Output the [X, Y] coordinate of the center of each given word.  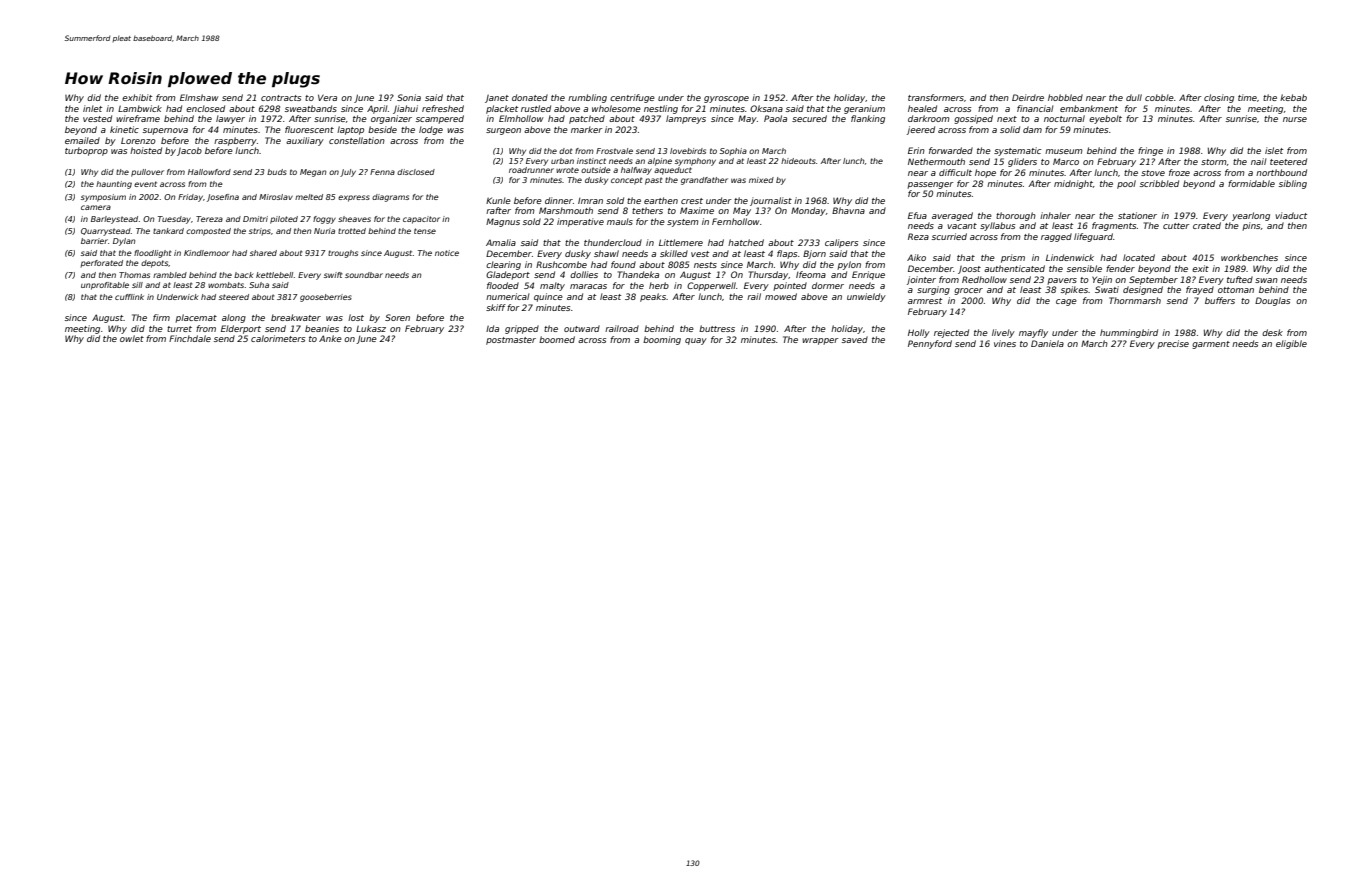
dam [1032, 129]
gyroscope [726, 99]
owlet [132, 338]
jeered [921, 130]
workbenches [1249, 257]
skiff [496, 307]
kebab [1293, 97]
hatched [746, 242]
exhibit [137, 97]
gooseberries [326, 298]
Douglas [1272, 301]
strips [260, 232]
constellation [357, 140]
